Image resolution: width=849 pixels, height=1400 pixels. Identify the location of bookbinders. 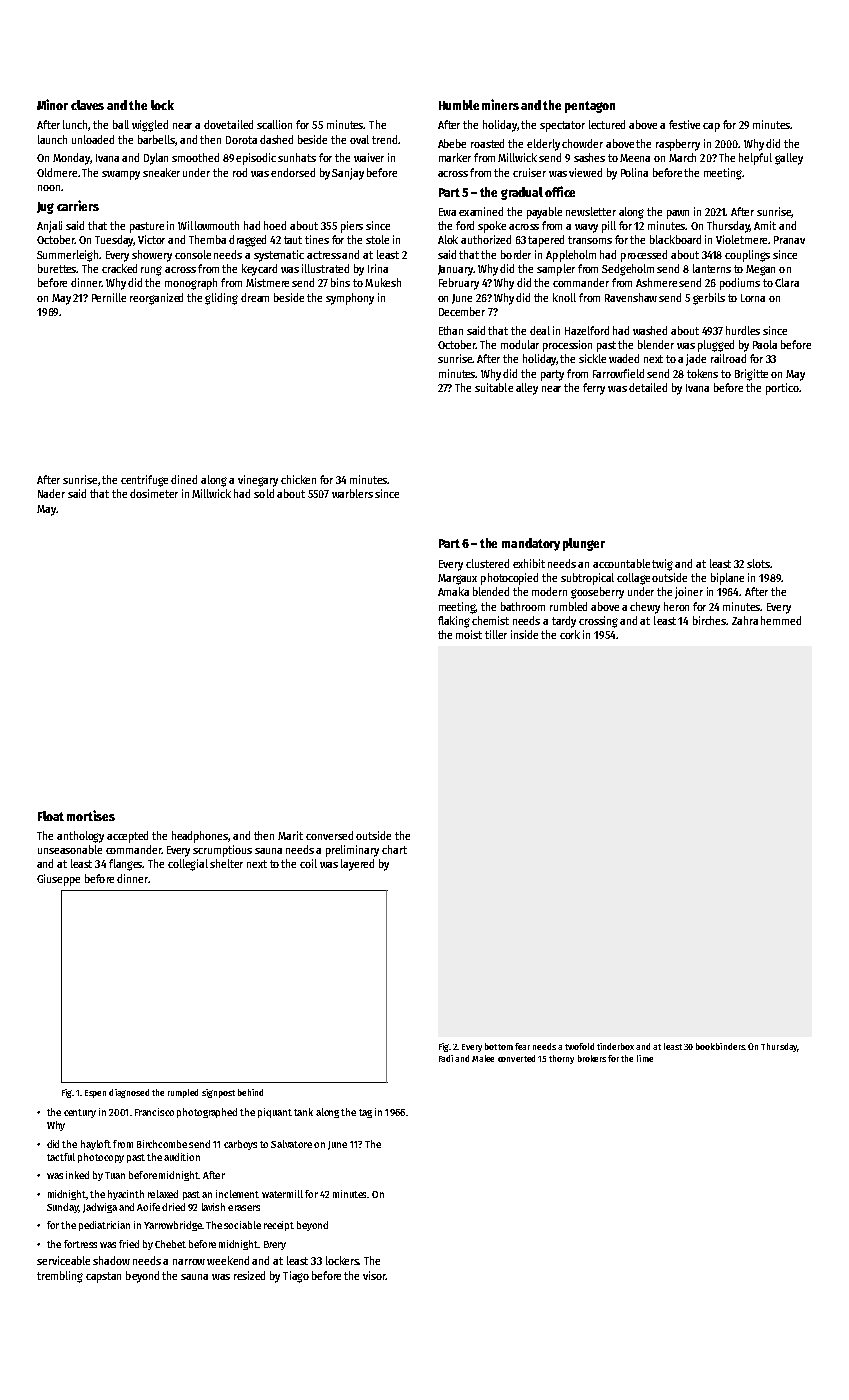
(720, 1046).
